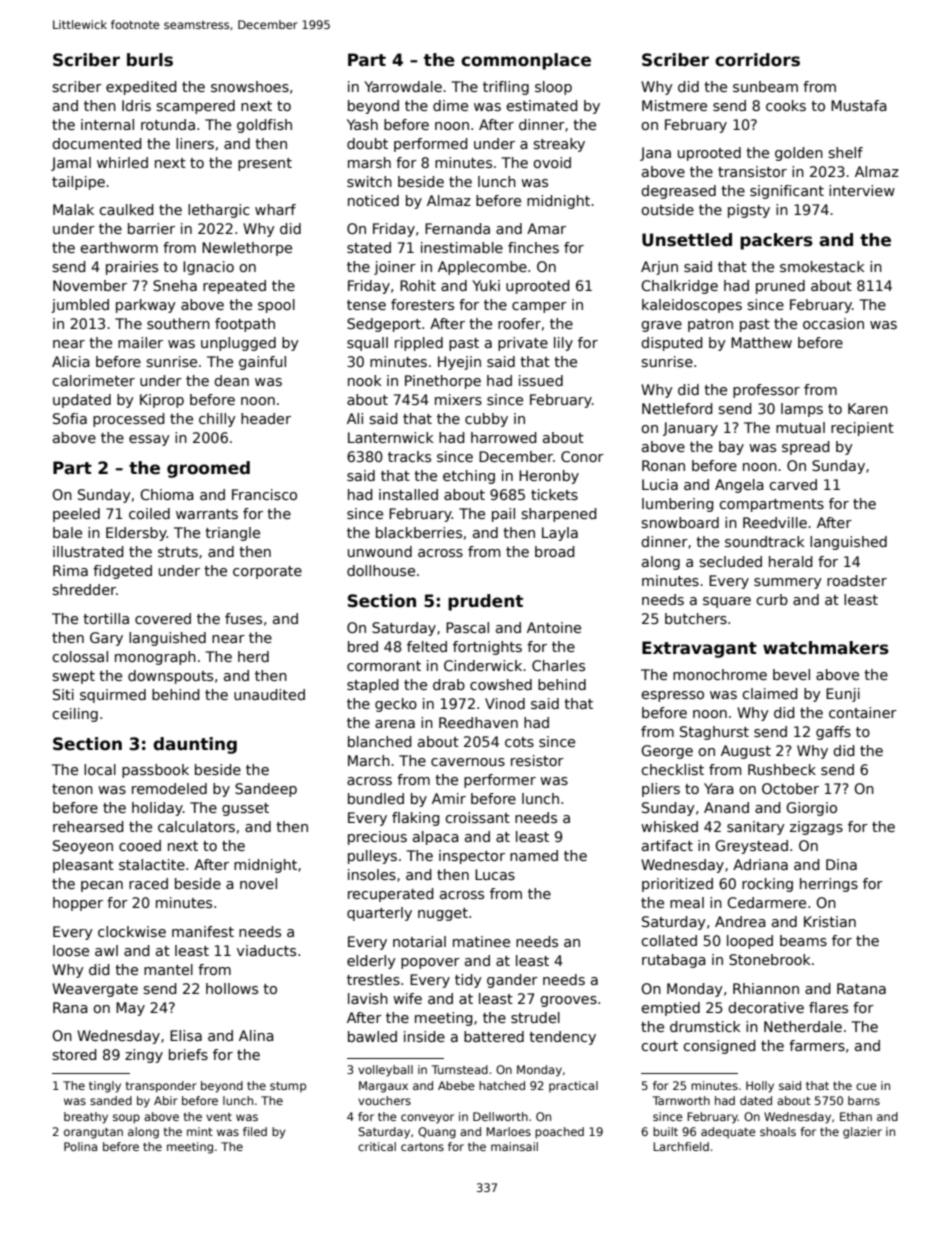 This document has height=1233, width=952. What do you see at coordinates (505, 703) in the document?
I see `Vinod` at bounding box center [505, 703].
